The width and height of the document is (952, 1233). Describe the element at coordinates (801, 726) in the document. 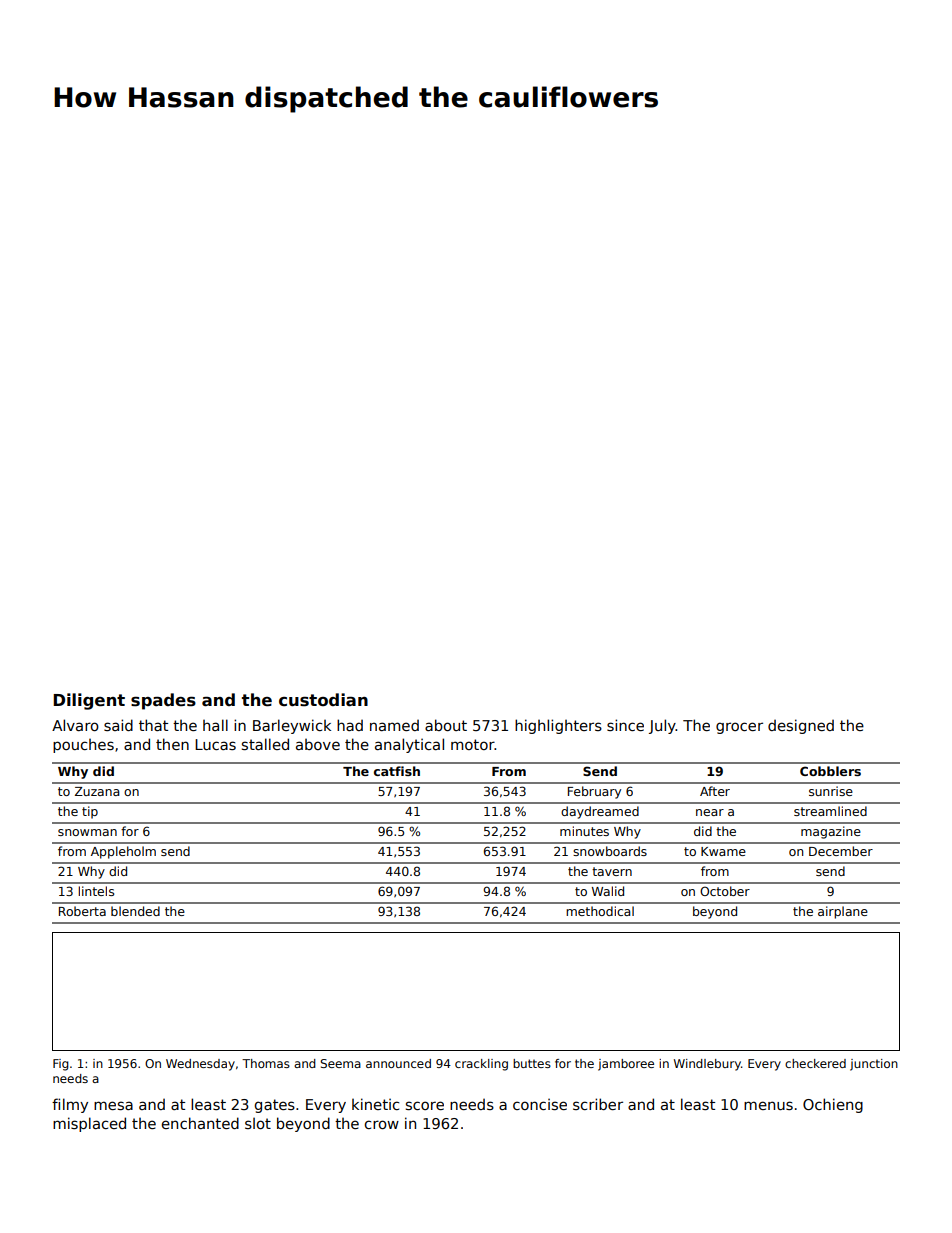

I see `designed` at that location.
